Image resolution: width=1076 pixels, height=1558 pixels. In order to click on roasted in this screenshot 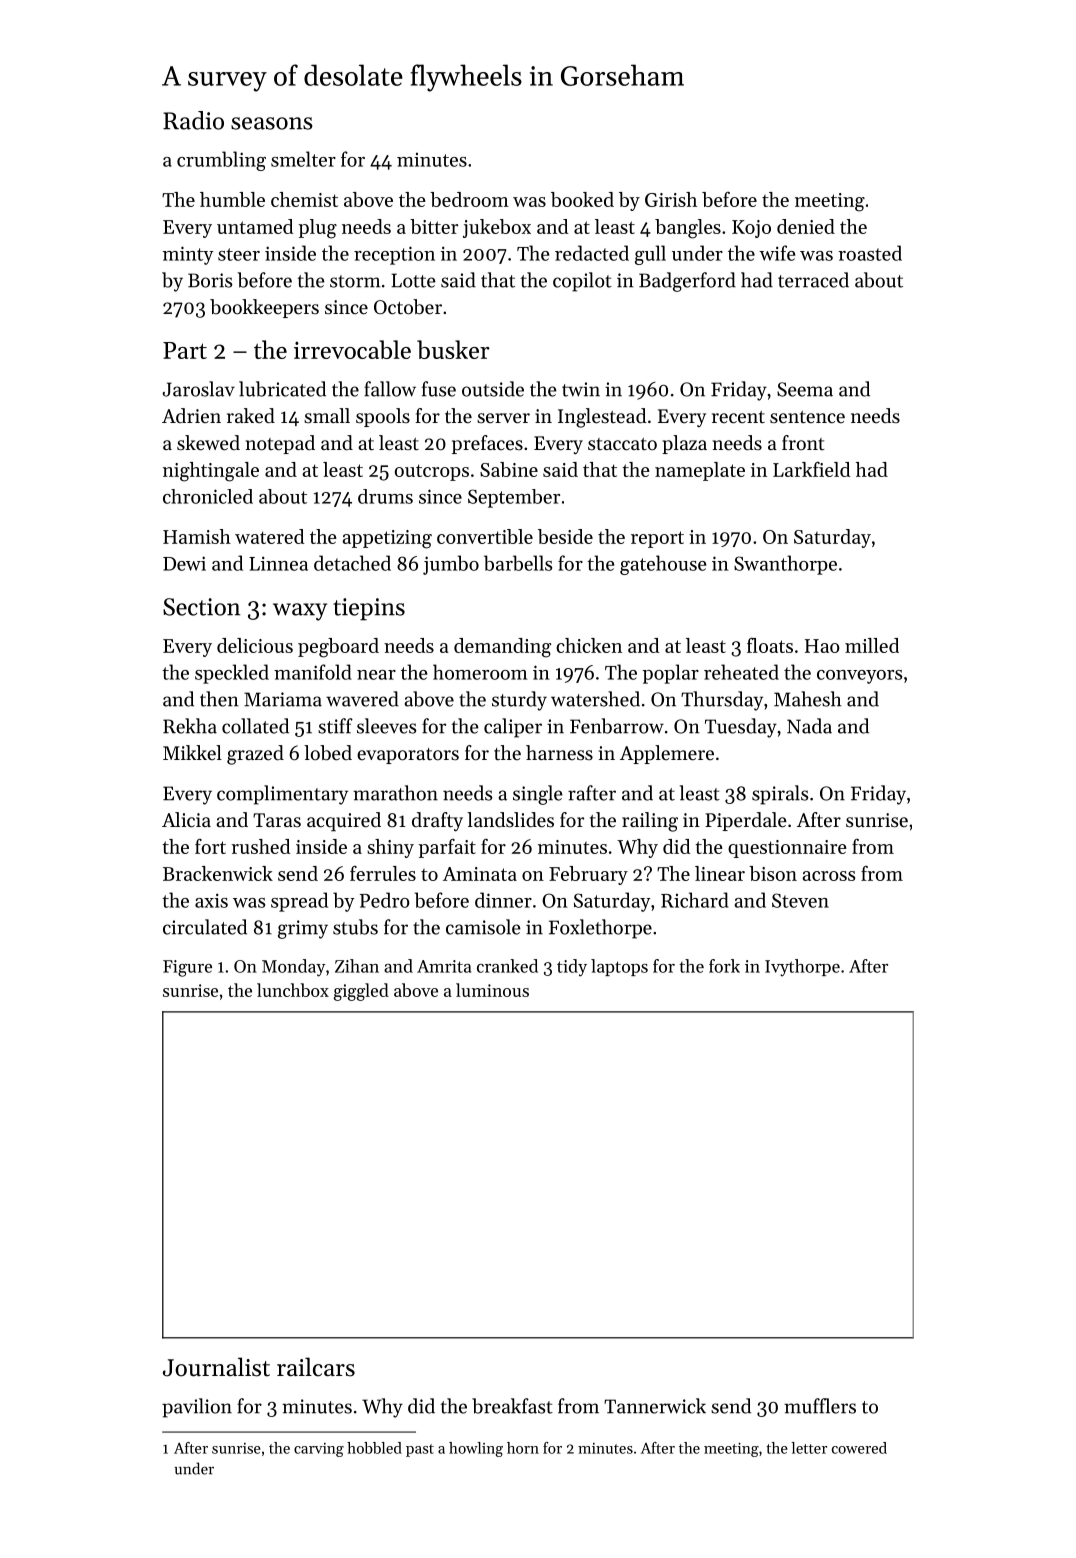, I will do `click(870, 253)`.
